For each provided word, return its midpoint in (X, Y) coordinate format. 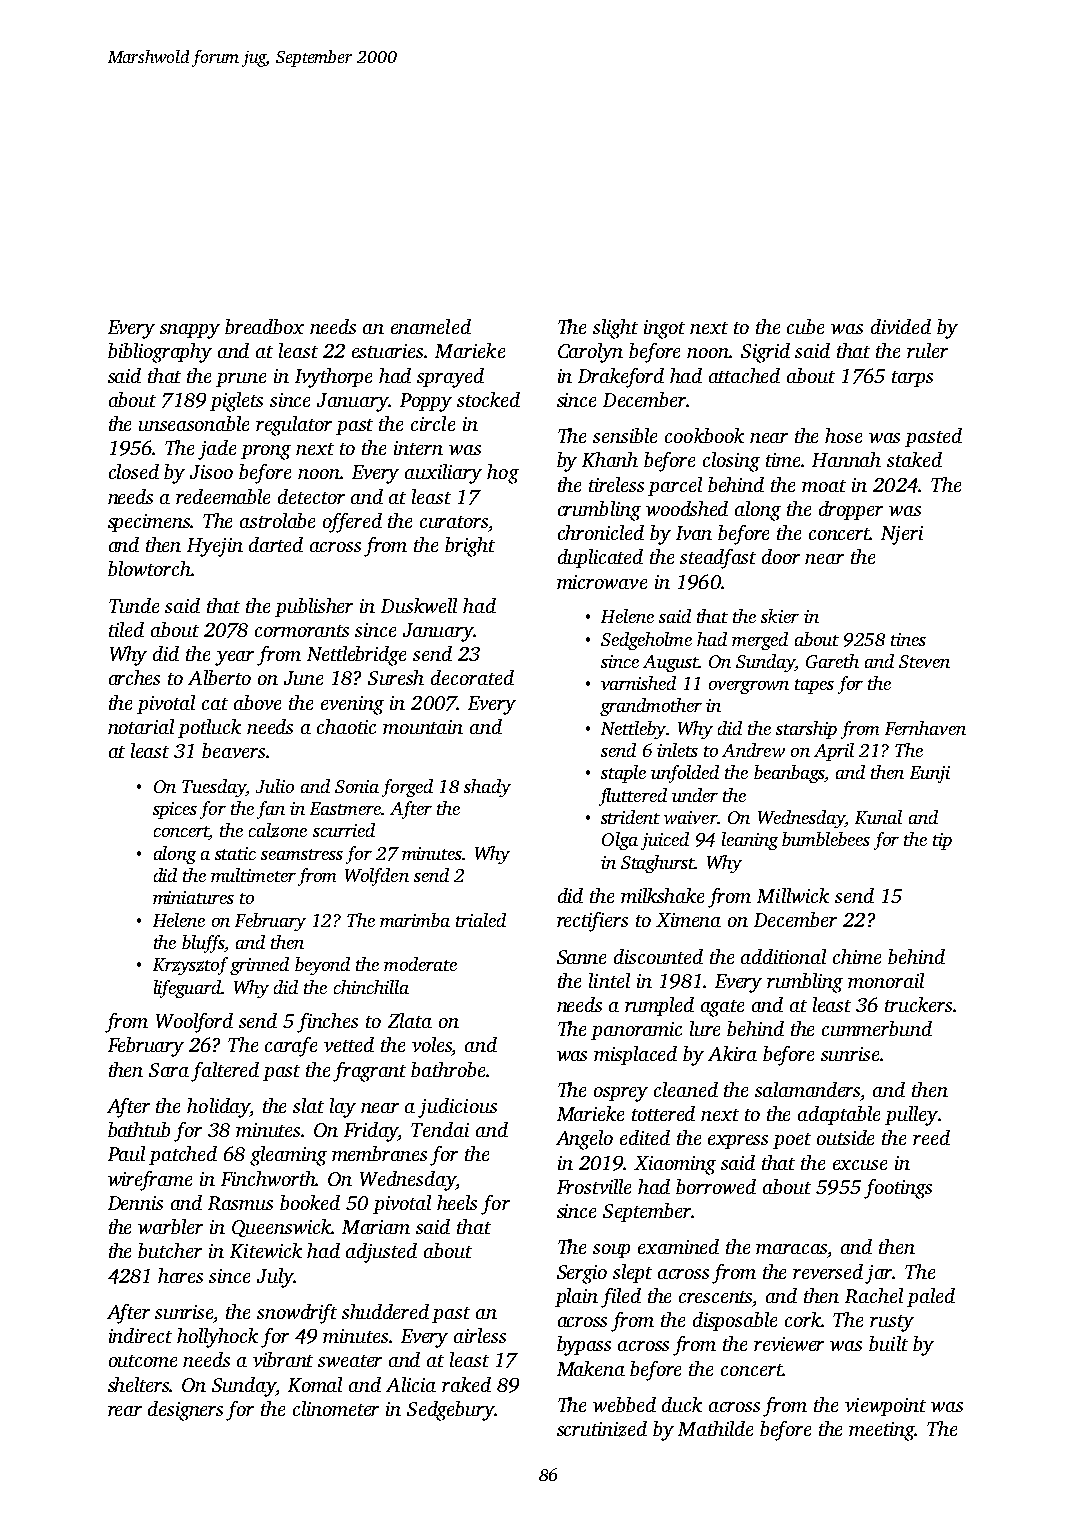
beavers (233, 750)
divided (901, 326)
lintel (609, 980)
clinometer (336, 1408)
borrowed (716, 1186)
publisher (314, 607)
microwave (602, 582)
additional (783, 956)
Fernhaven (925, 728)
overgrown (749, 687)
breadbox (264, 326)
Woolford (194, 1023)
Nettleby (633, 730)
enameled (431, 326)
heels (457, 1202)
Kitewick (266, 1250)
